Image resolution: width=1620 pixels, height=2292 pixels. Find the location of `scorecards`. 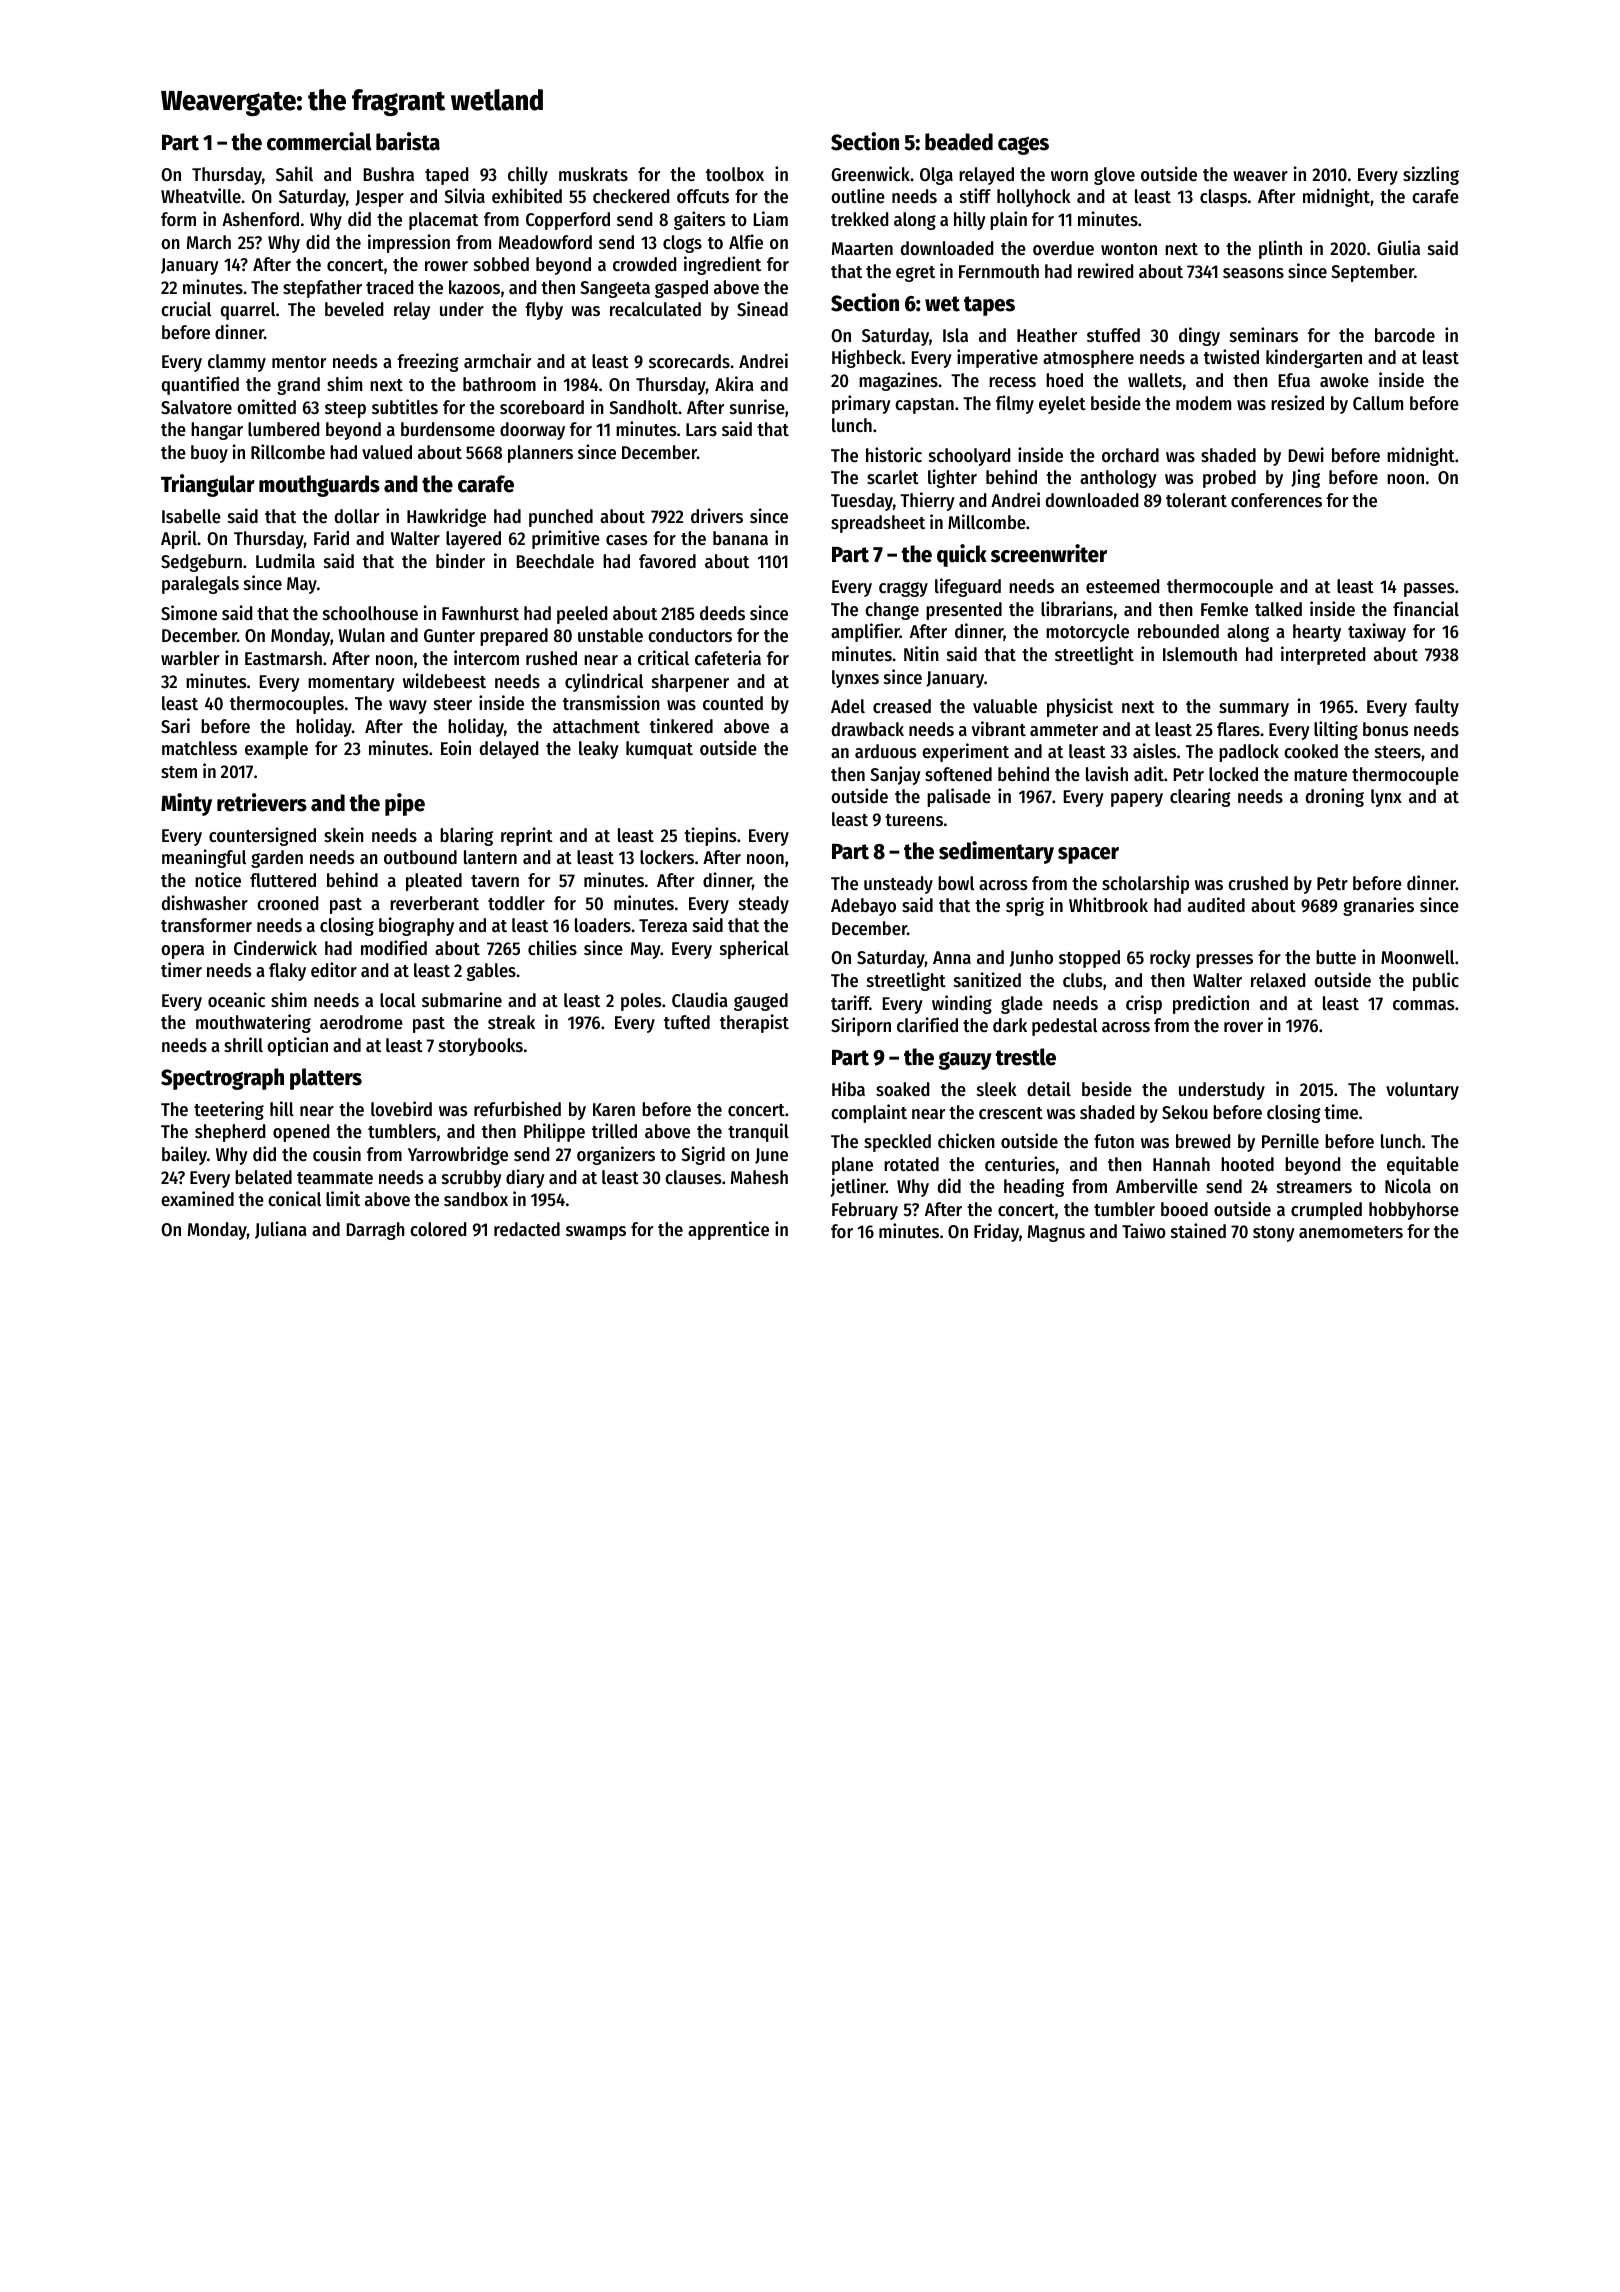

scorecards is located at coordinates (689, 361).
